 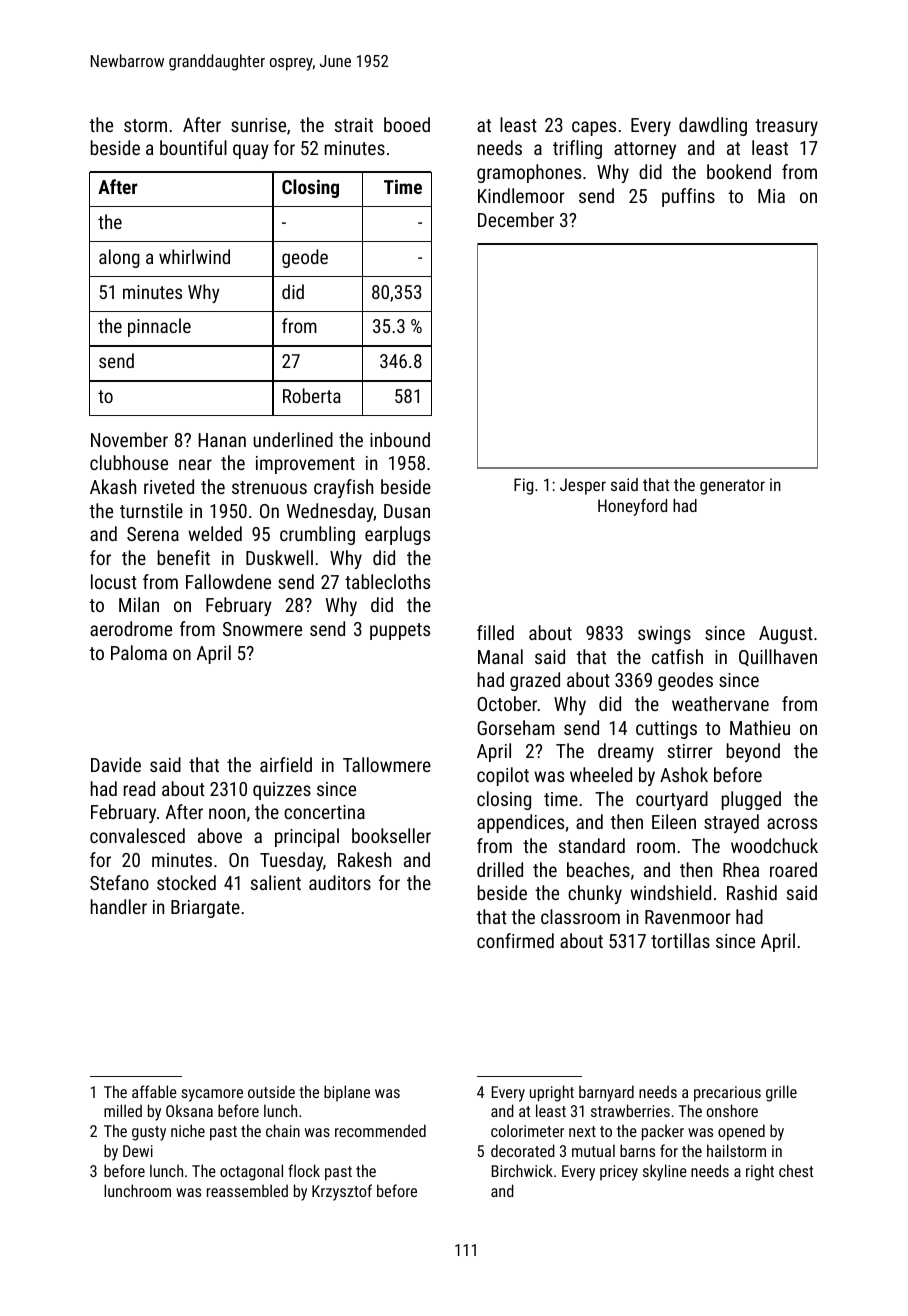 I want to click on woodchuck, so click(x=774, y=845).
